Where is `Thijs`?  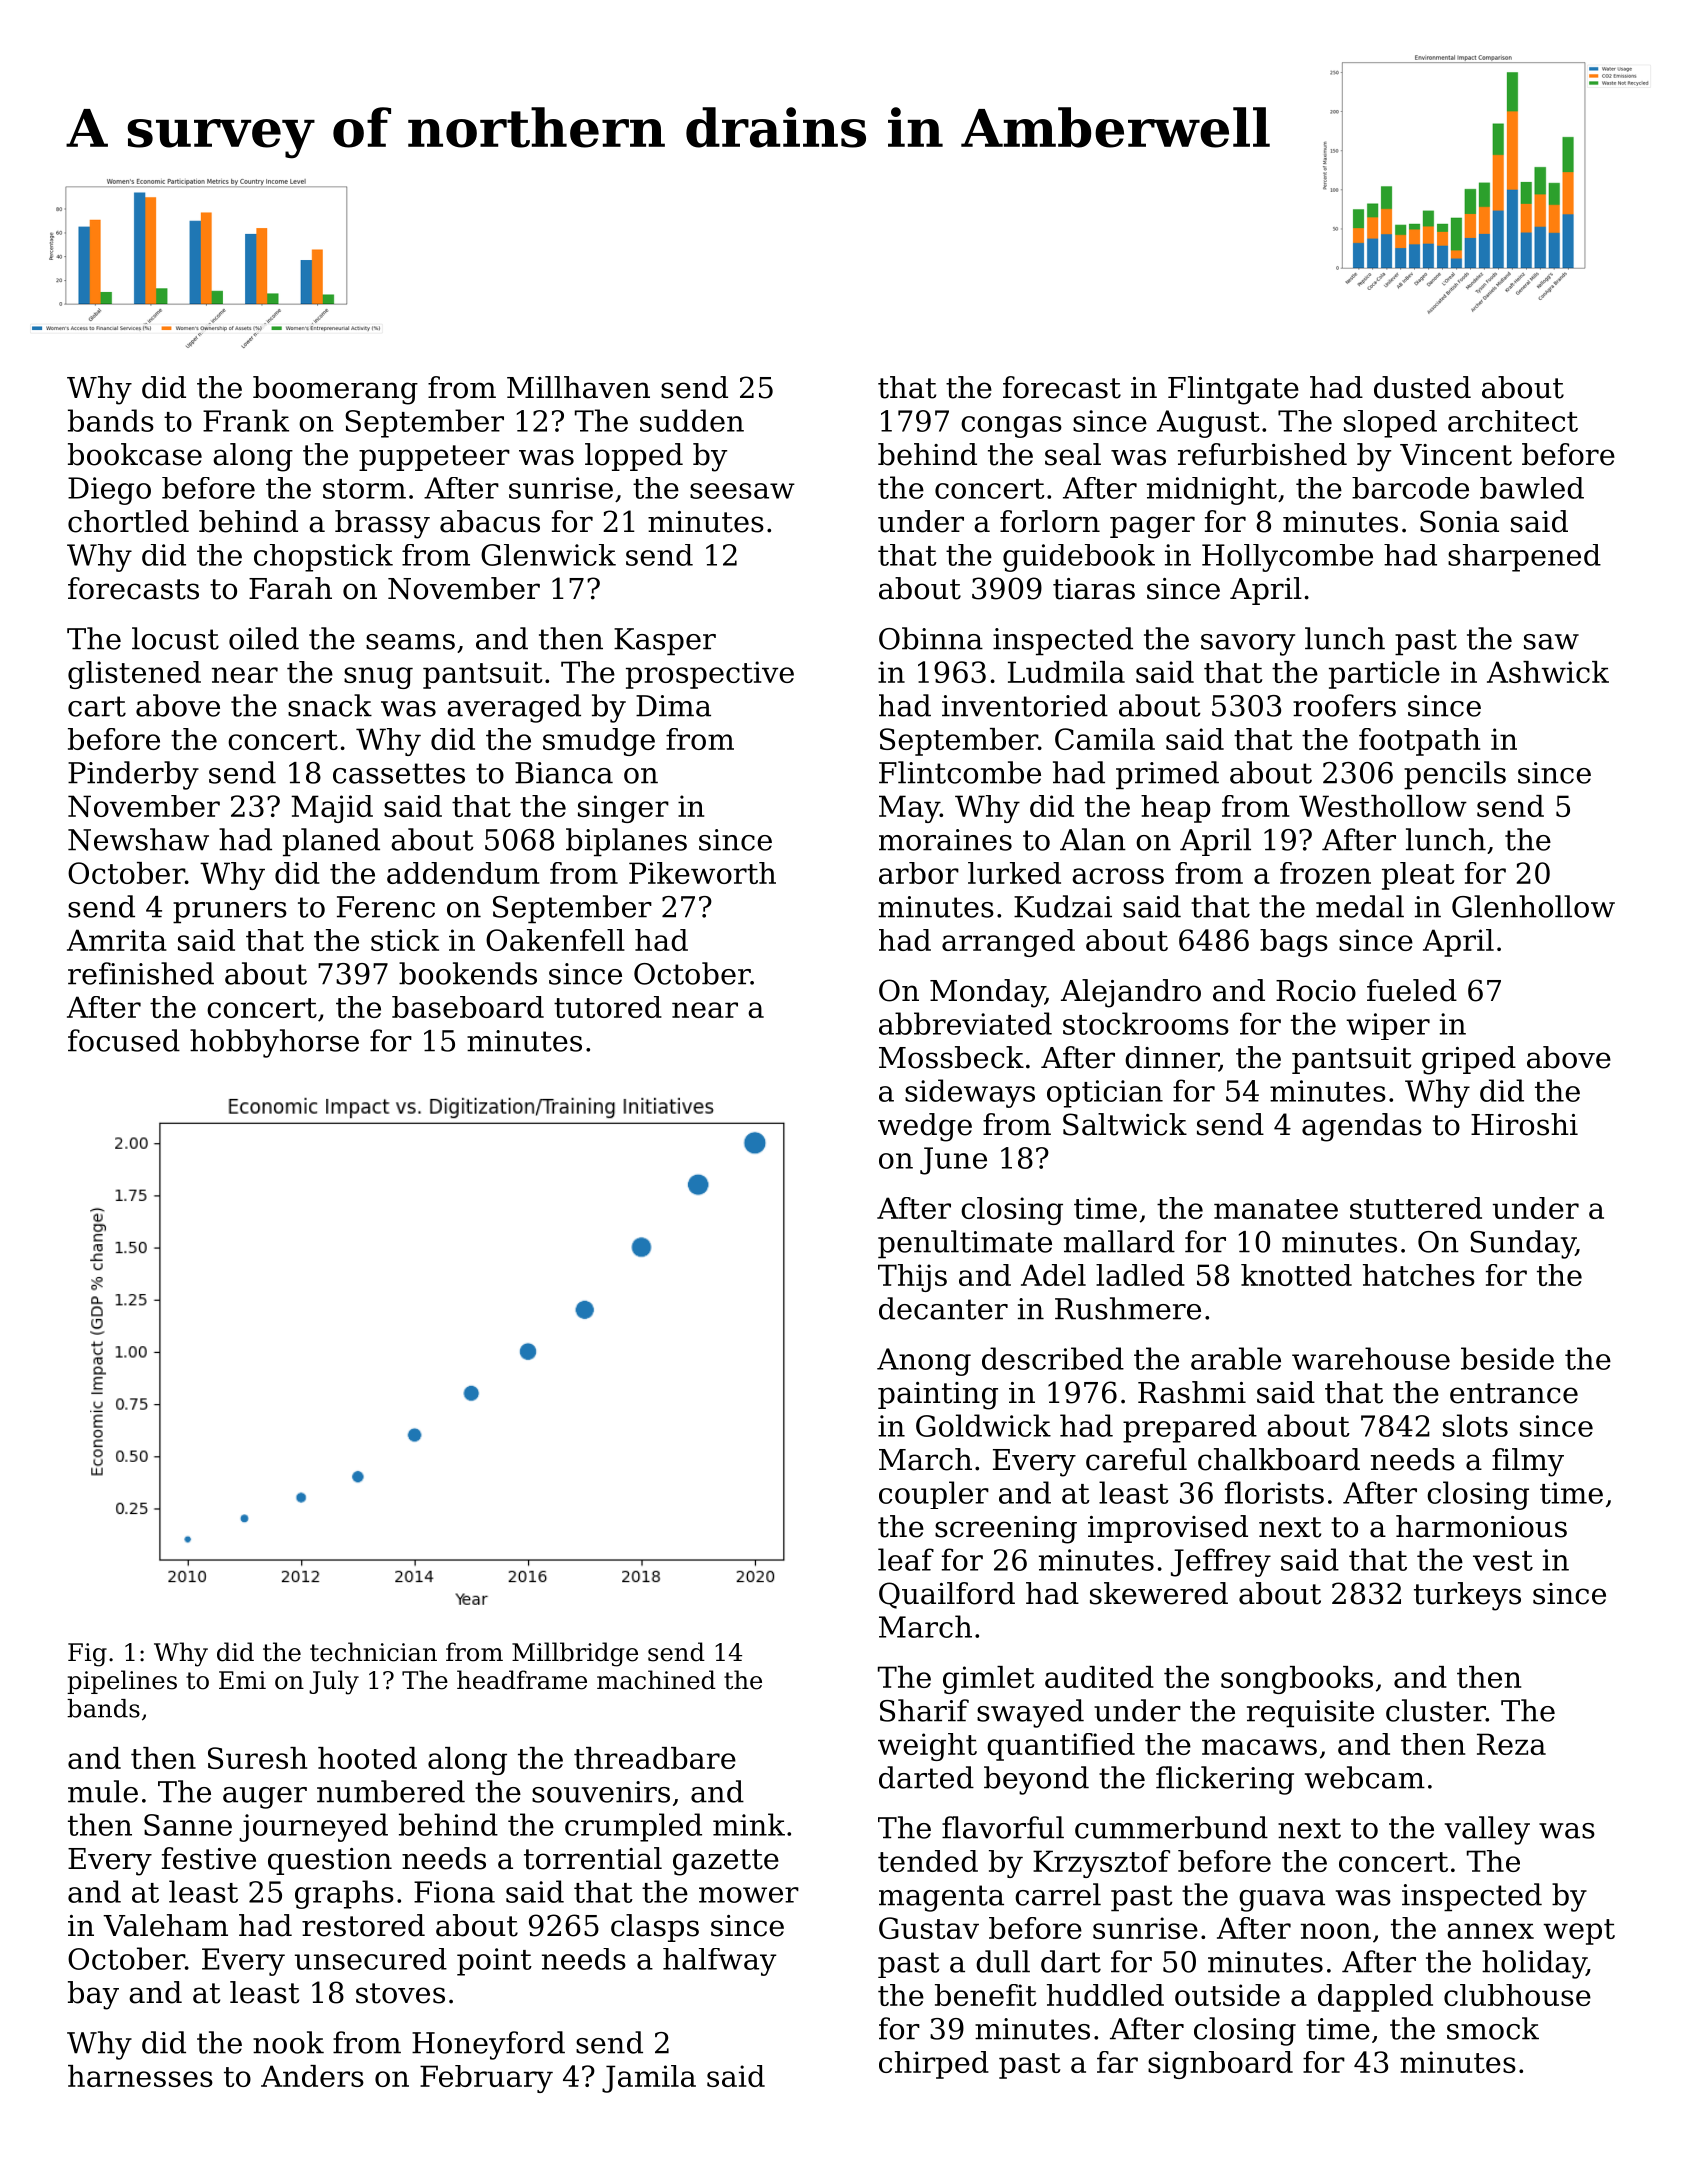 Thijs is located at coordinates (912, 1278).
